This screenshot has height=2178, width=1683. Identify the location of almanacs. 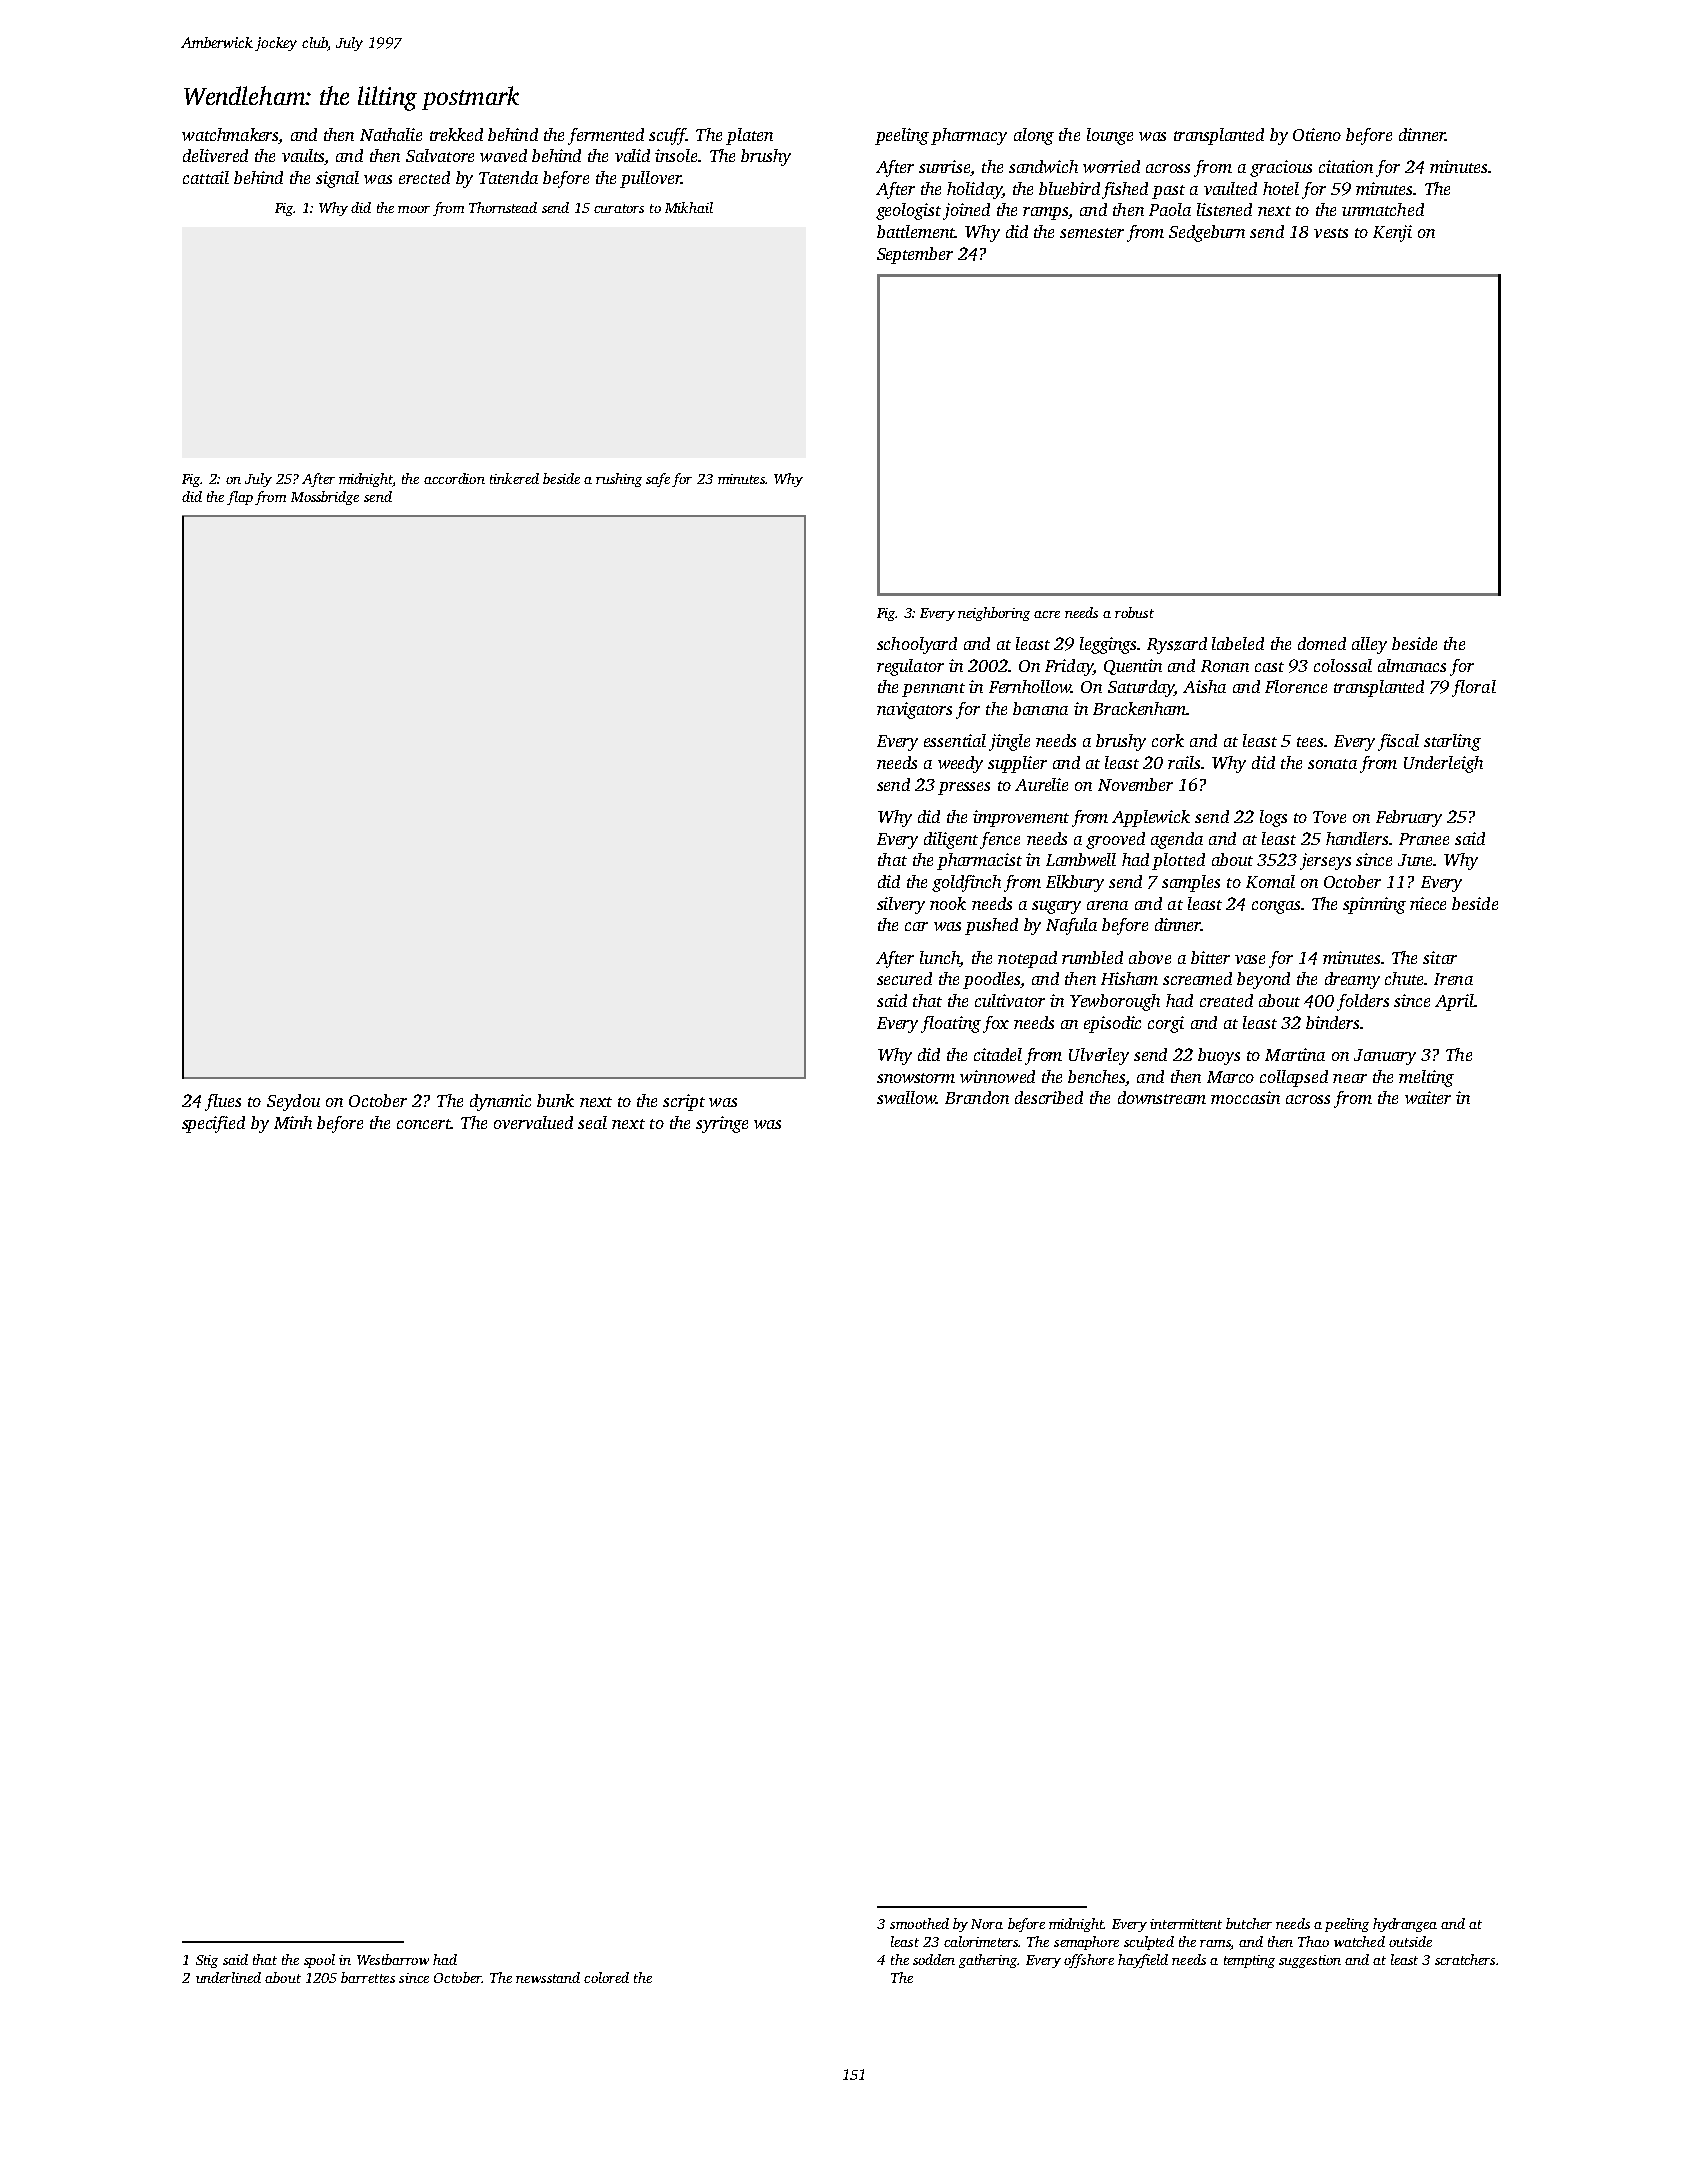
(1412, 665).
